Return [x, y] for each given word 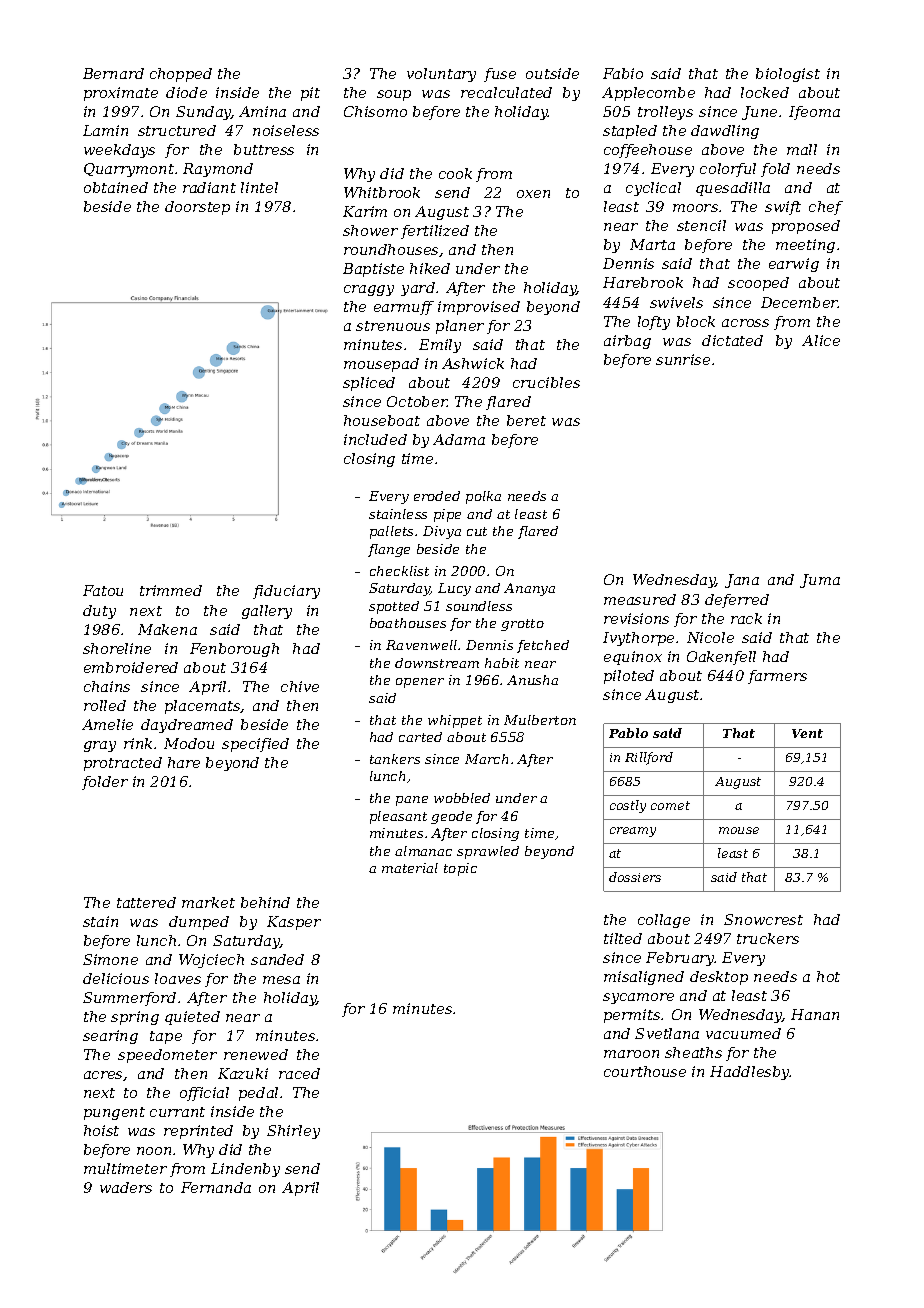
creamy [633, 832]
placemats [203, 707]
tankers [395, 759]
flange [389, 550]
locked [765, 92]
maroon [631, 1054]
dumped [199, 923]
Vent [807, 733]
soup [394, 95]
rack [746, 618]
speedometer [167, 1056]
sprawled [488, 852]
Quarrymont [129, 170]
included [375, 439]
